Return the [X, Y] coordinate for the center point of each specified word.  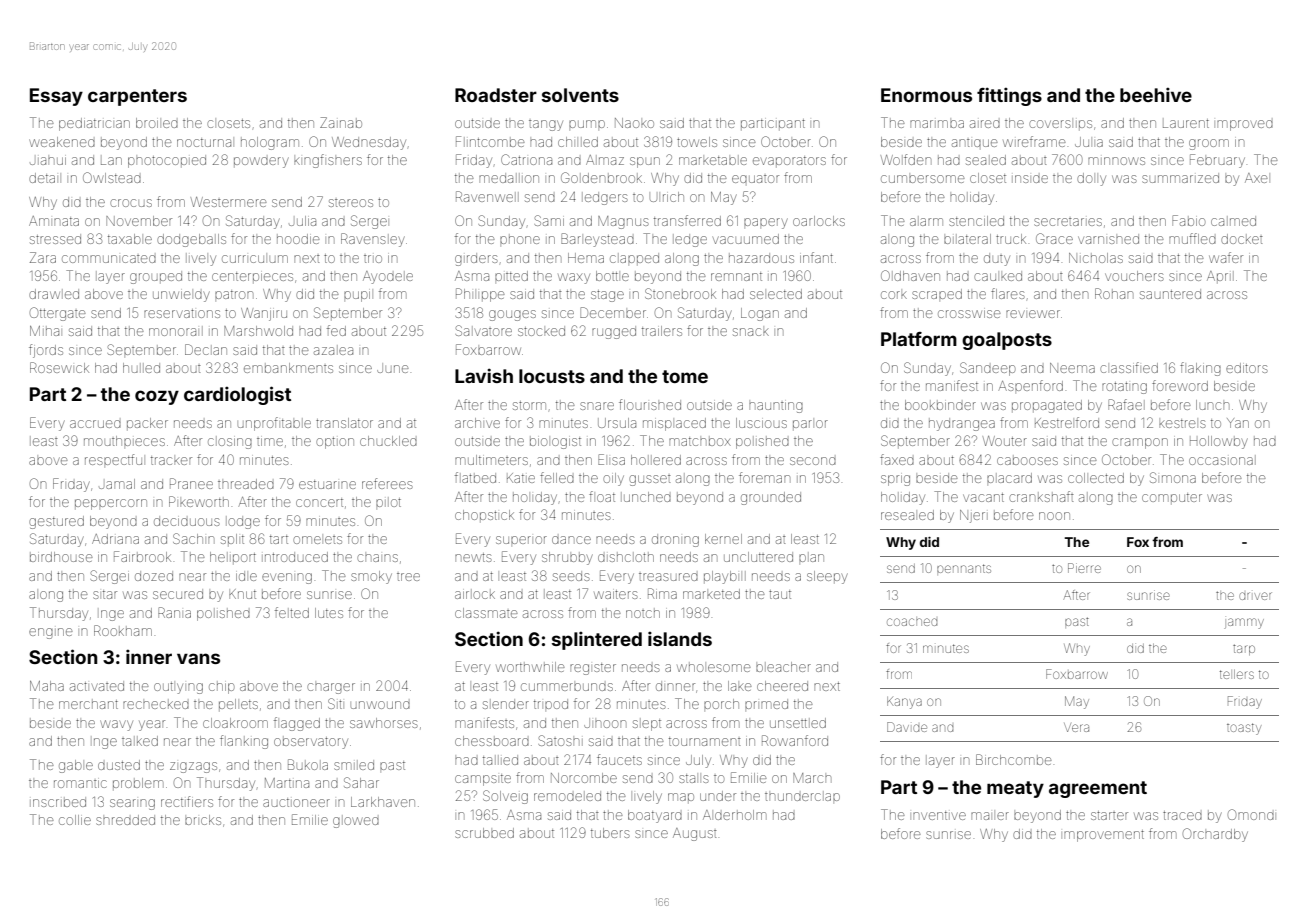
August [695, 834]
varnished [1108, 239]
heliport [233, 558]
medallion [509, 178]
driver [1255, 596]
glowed [356, 821]
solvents [580, 95]
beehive [1156, 94]
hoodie [298, 239]
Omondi [1251, 814]
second [813, 461]
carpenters [137, 97]
